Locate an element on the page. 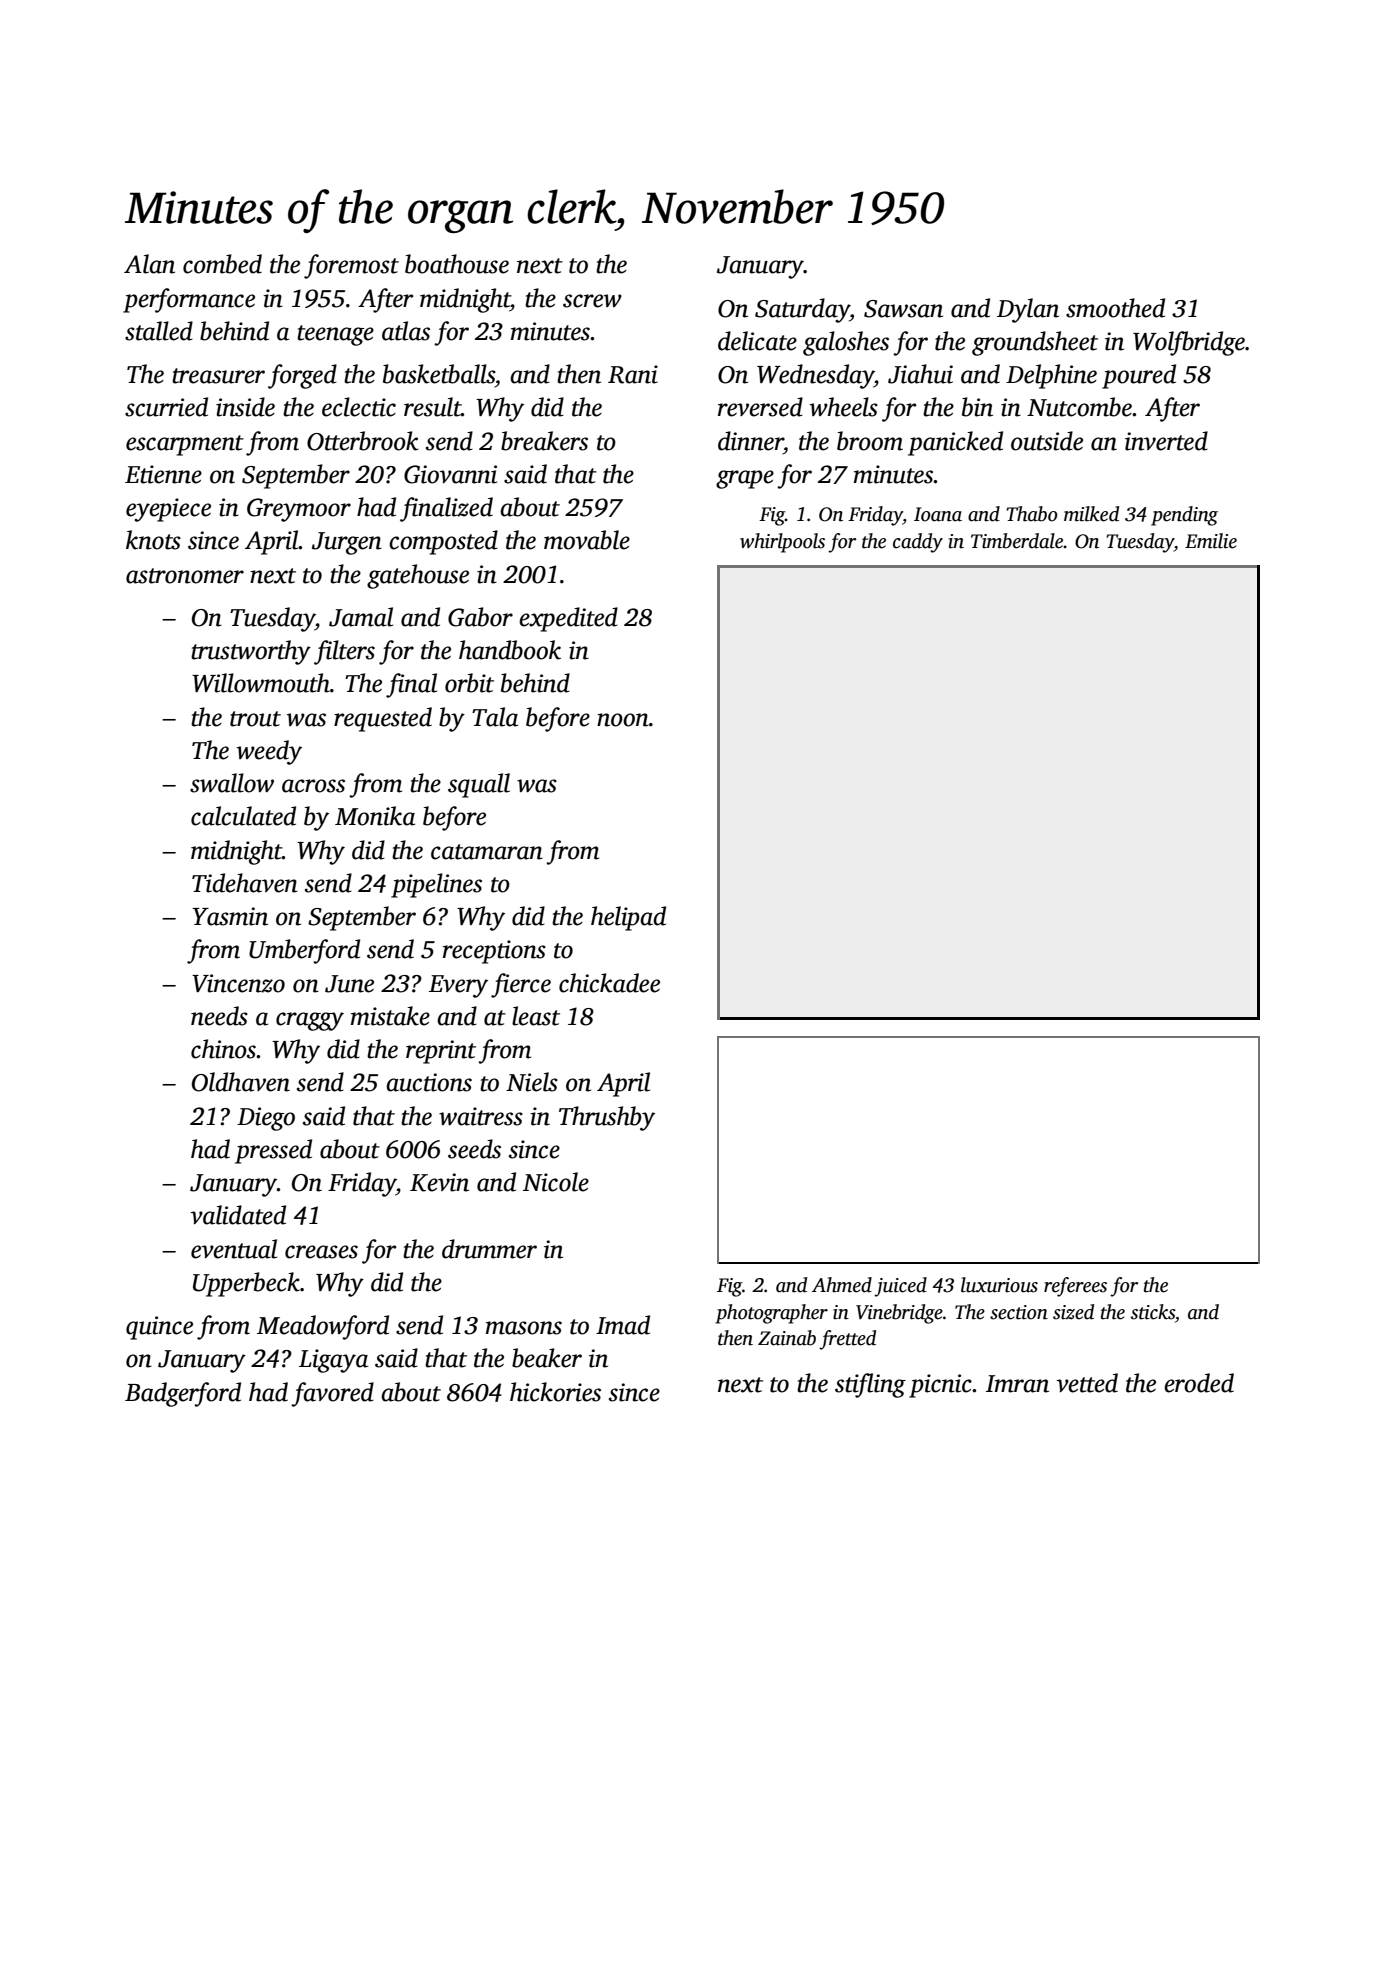 The width and height of the document is (1386, 1969). boathouse is located at coordinates (457, 264).
